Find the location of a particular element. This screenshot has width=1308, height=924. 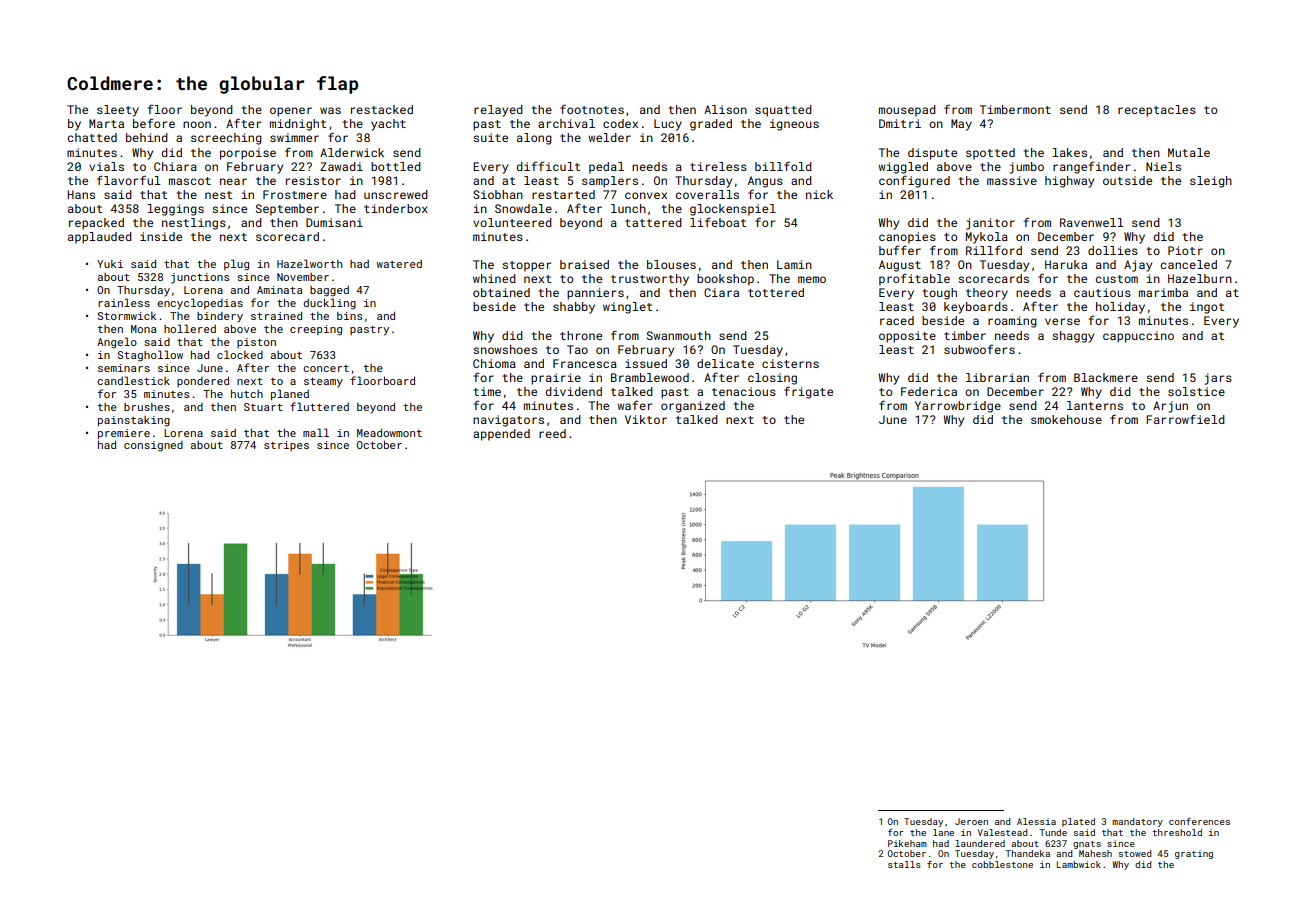

stalls is located at coordinates (904, 864).
